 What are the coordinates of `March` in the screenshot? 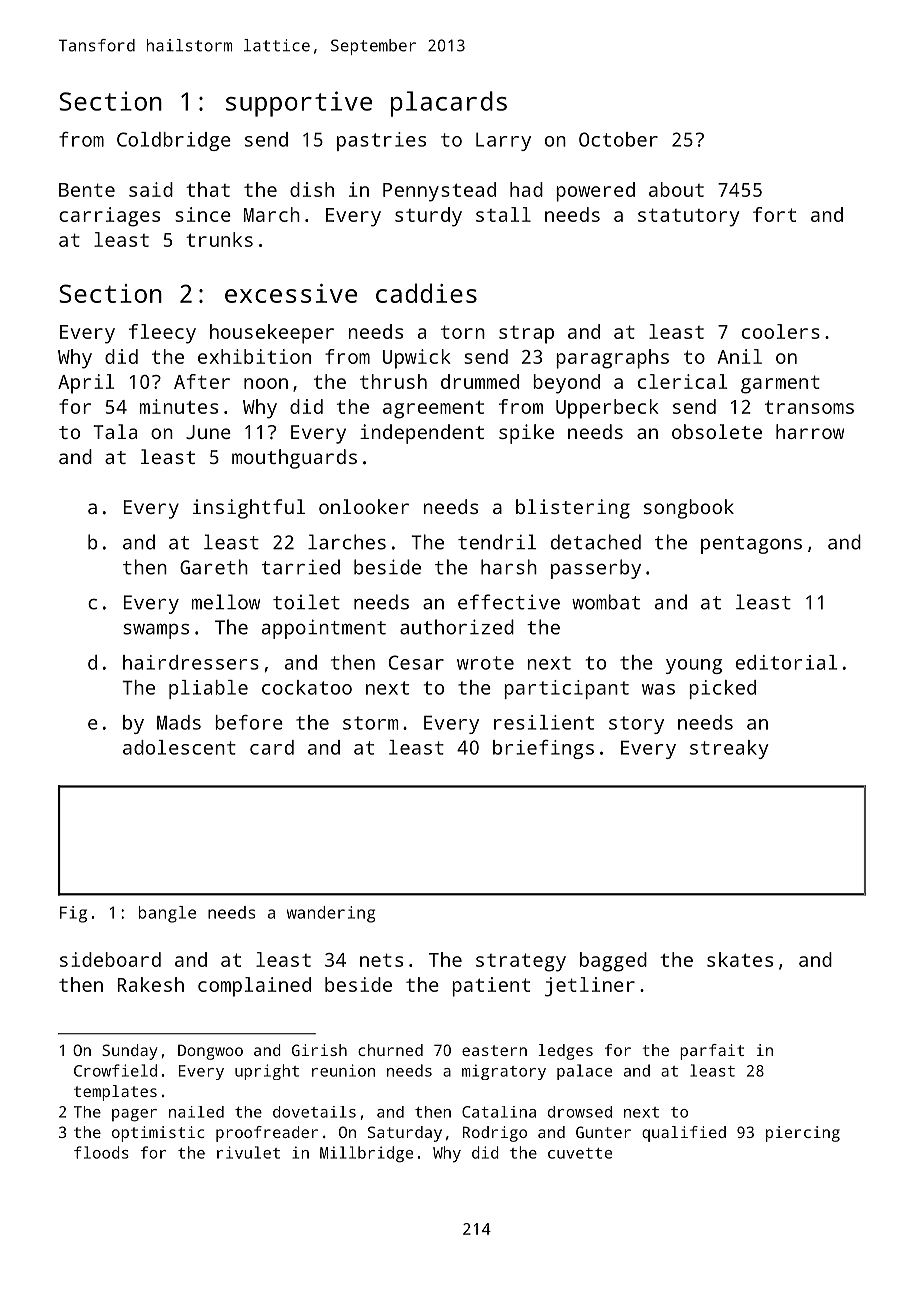 It's located at (272, 214).
